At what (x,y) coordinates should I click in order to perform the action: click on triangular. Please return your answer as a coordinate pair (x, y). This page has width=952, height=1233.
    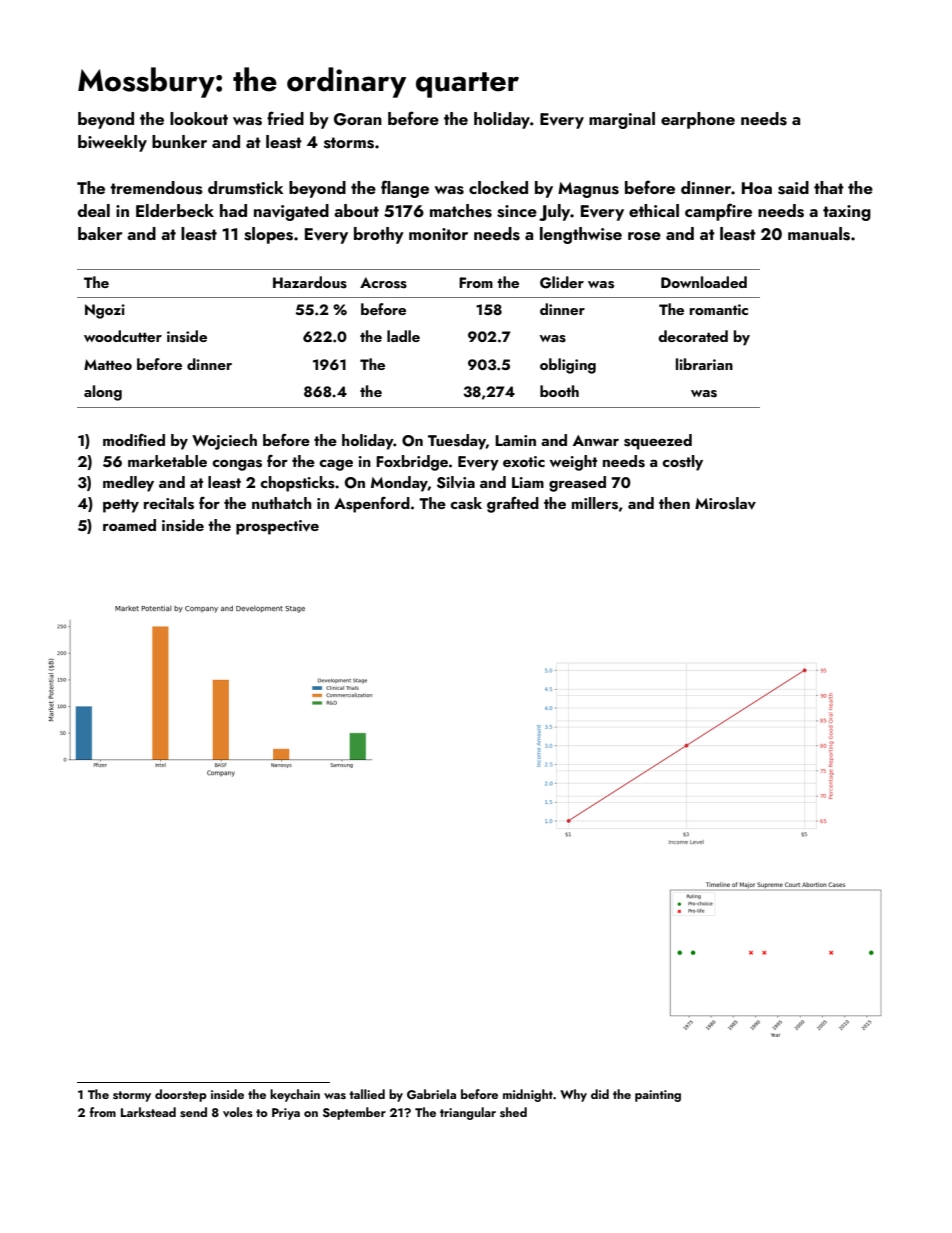
    Looking at the image, I should click on (468, 1113).
